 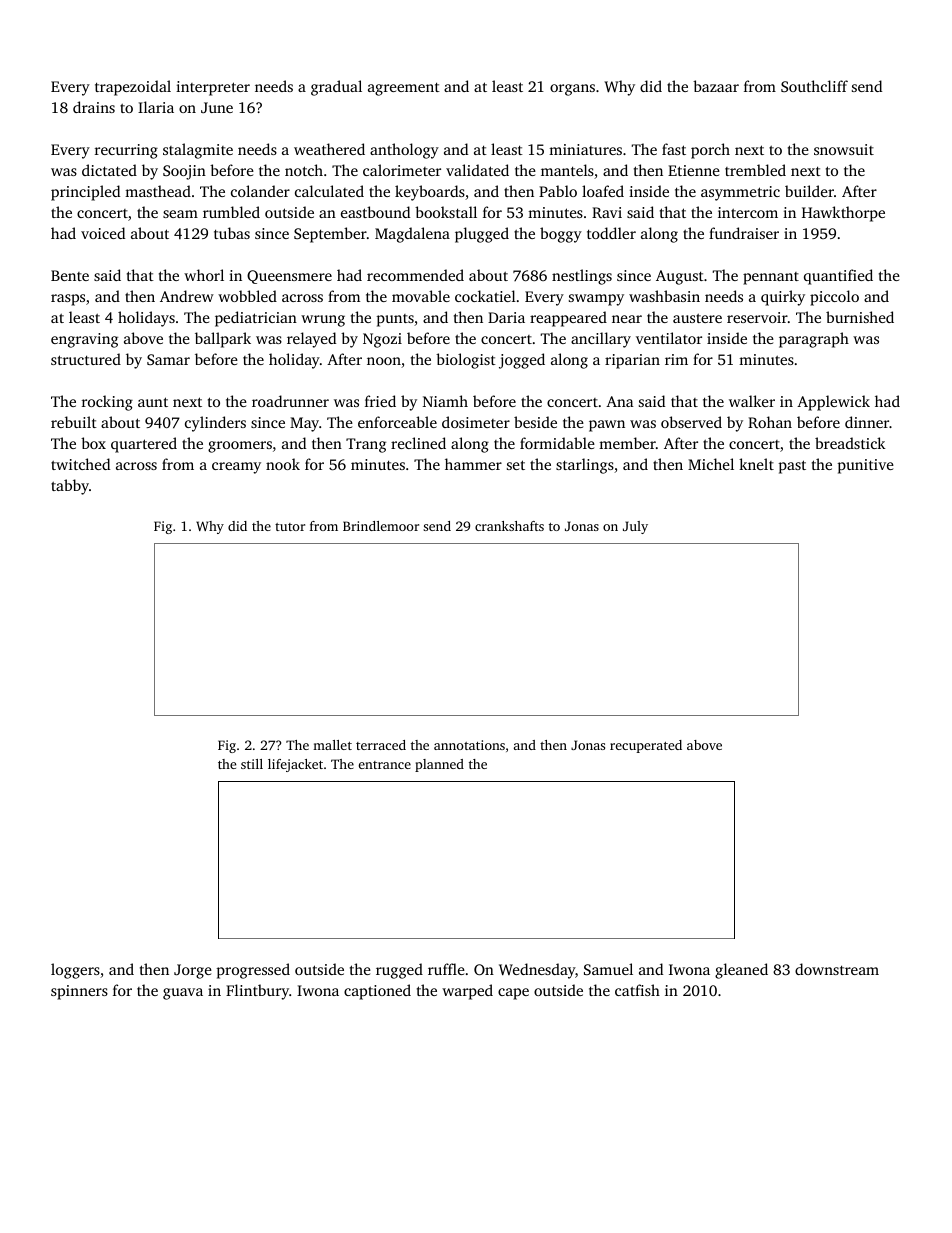 I want to click on Flintbury, so click(x=257, y=992).
